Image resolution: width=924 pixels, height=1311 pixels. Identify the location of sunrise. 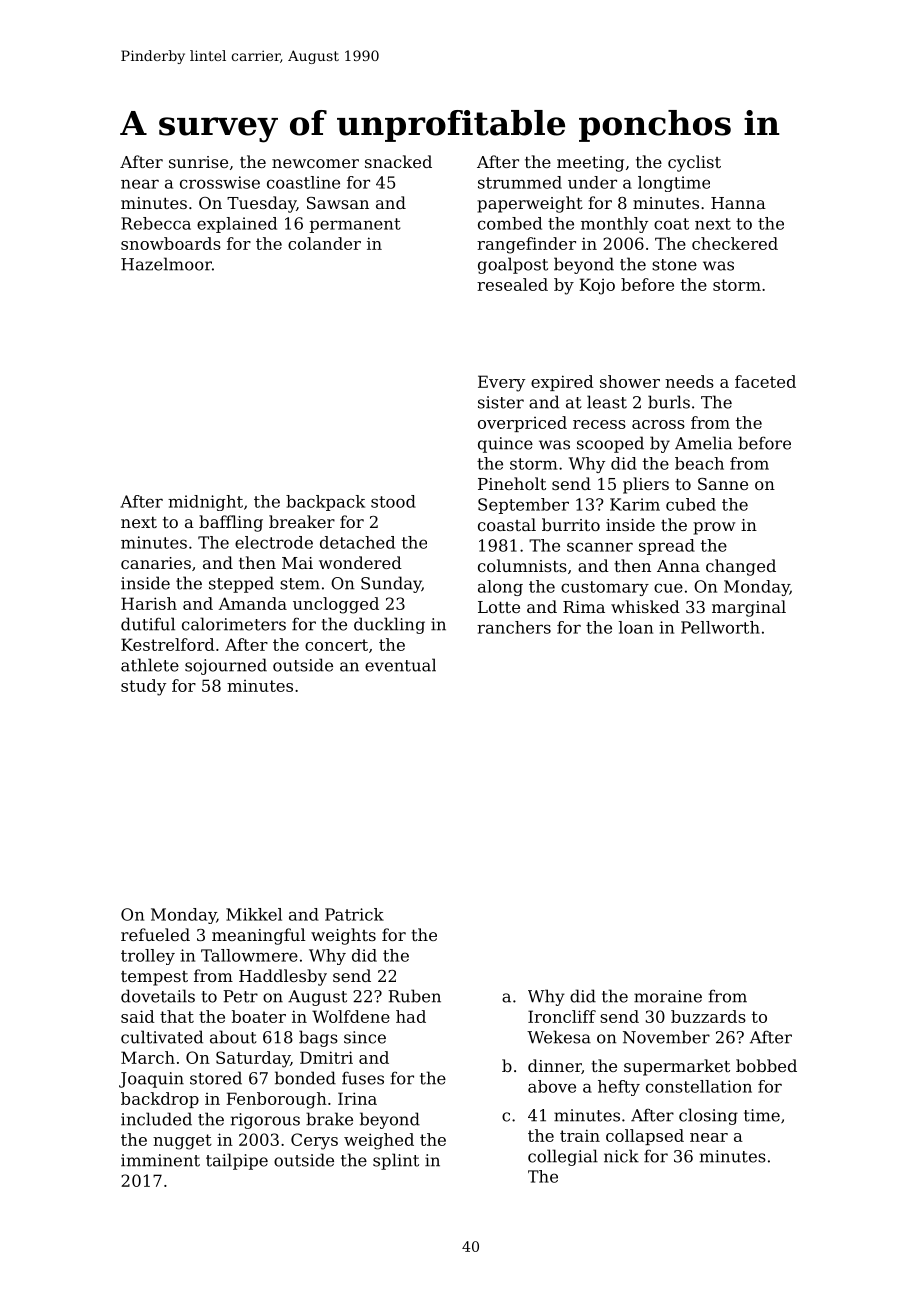
(198, 162).
